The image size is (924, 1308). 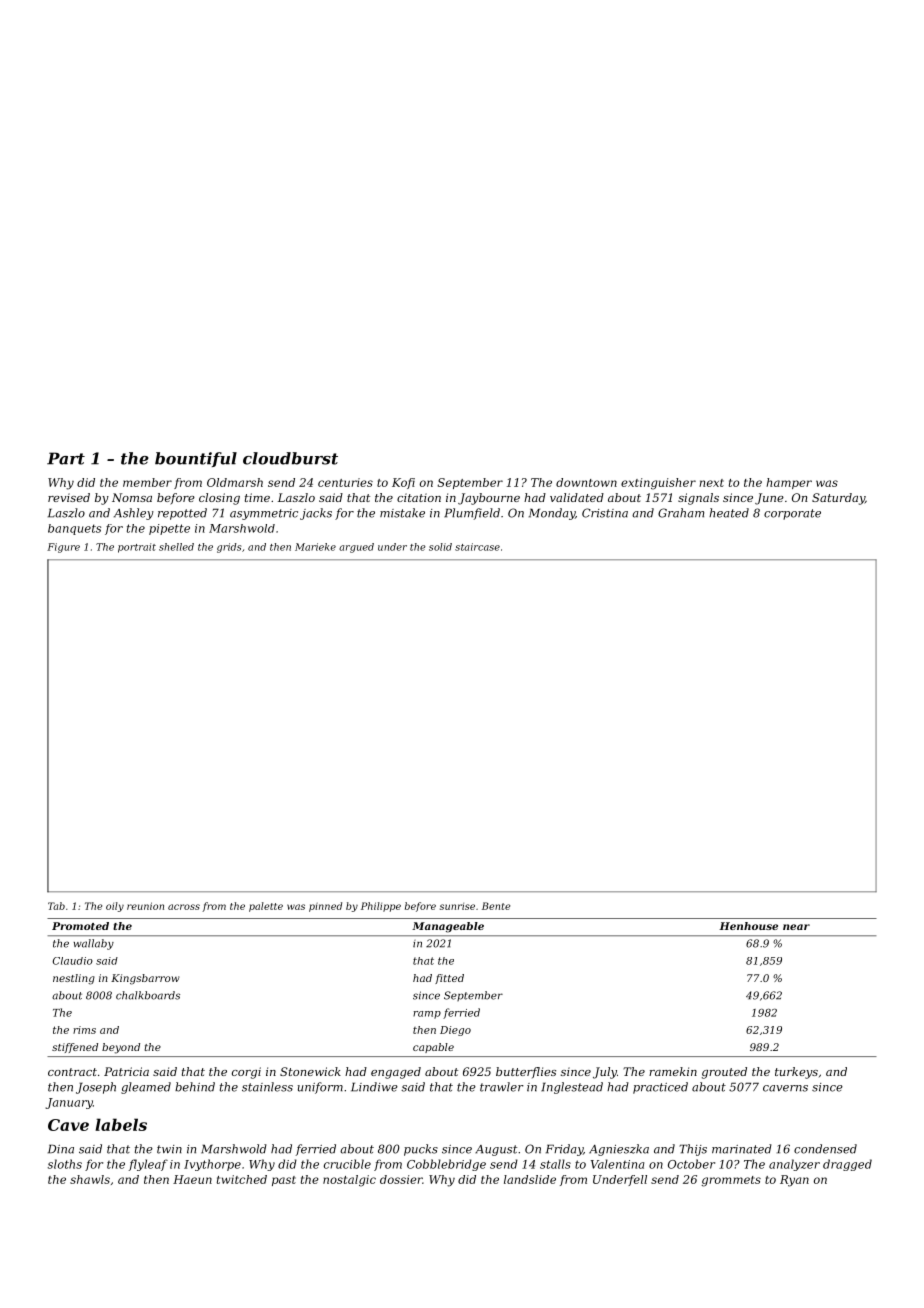 I want to click on nestling, so click(x=74, y=979).
